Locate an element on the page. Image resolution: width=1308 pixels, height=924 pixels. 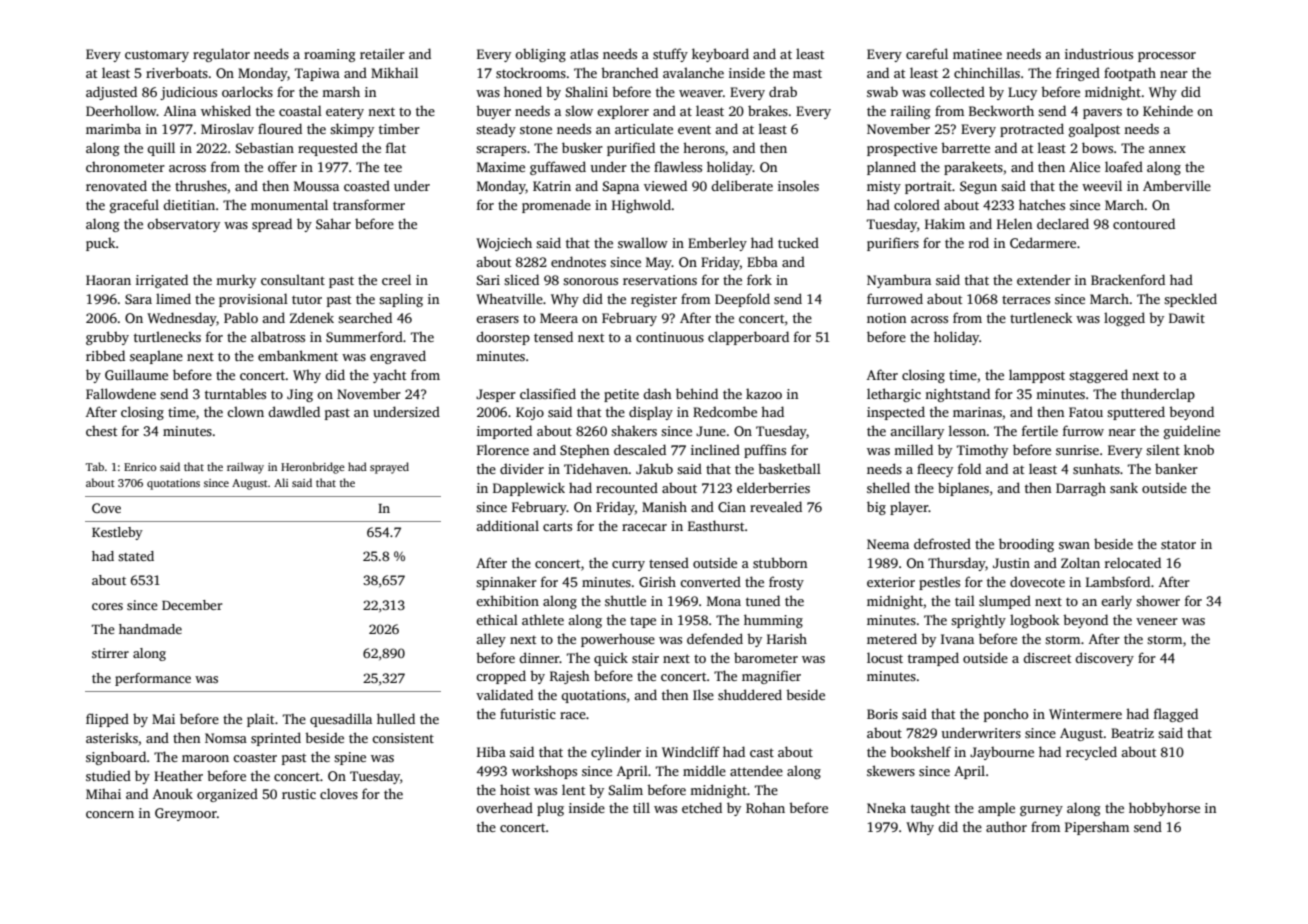
additional is located at coordinates (507, 525).
